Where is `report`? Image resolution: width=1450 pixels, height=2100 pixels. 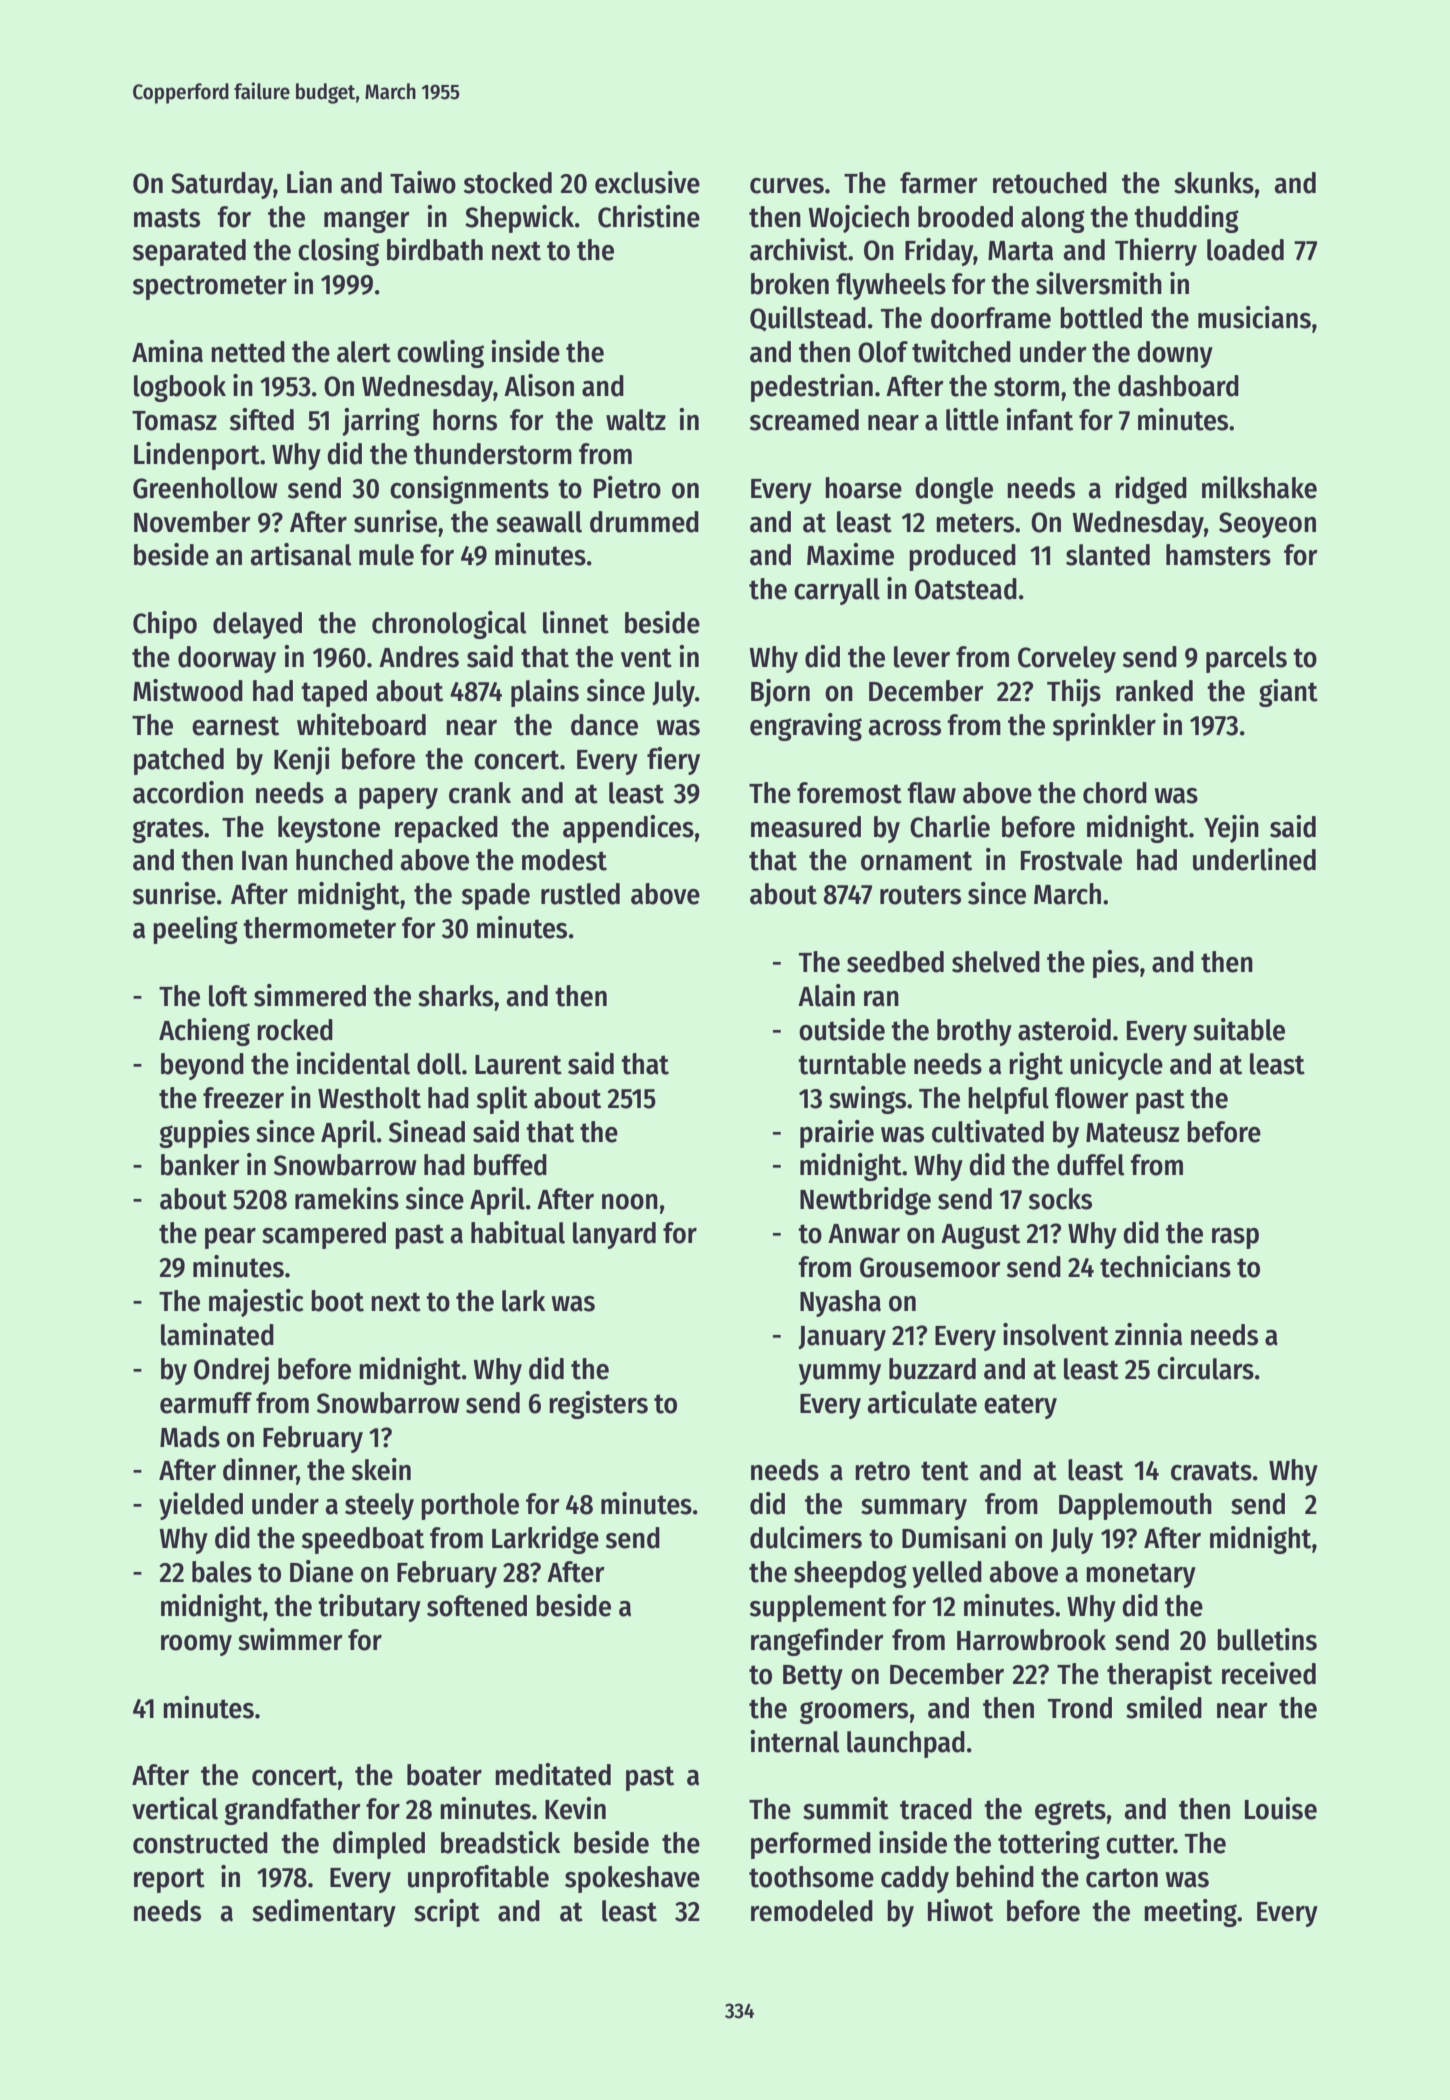
report is located at coordinates (169, 1880).
